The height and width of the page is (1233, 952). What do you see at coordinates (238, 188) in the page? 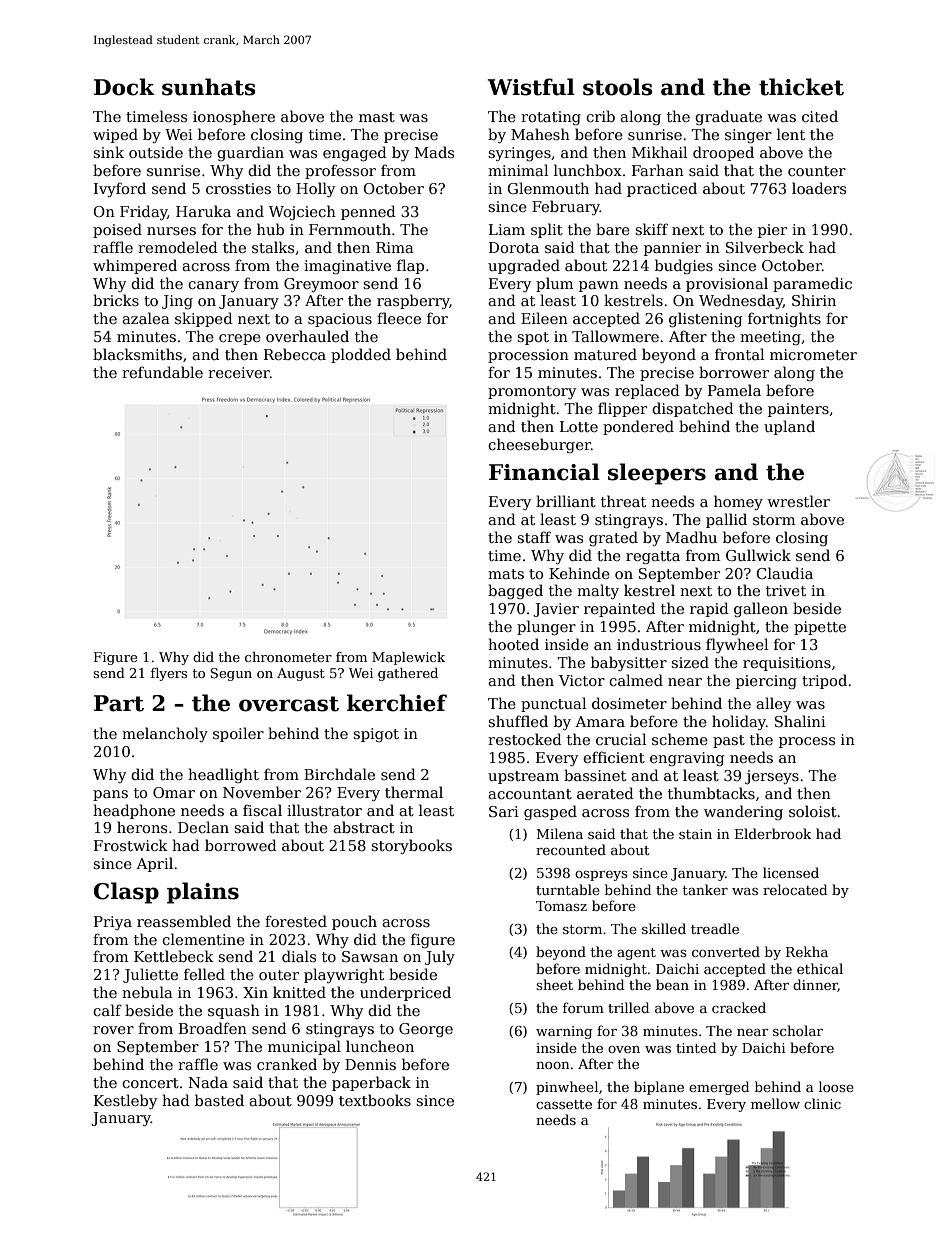
I see `crossties` at bounding box center [238, 188].
